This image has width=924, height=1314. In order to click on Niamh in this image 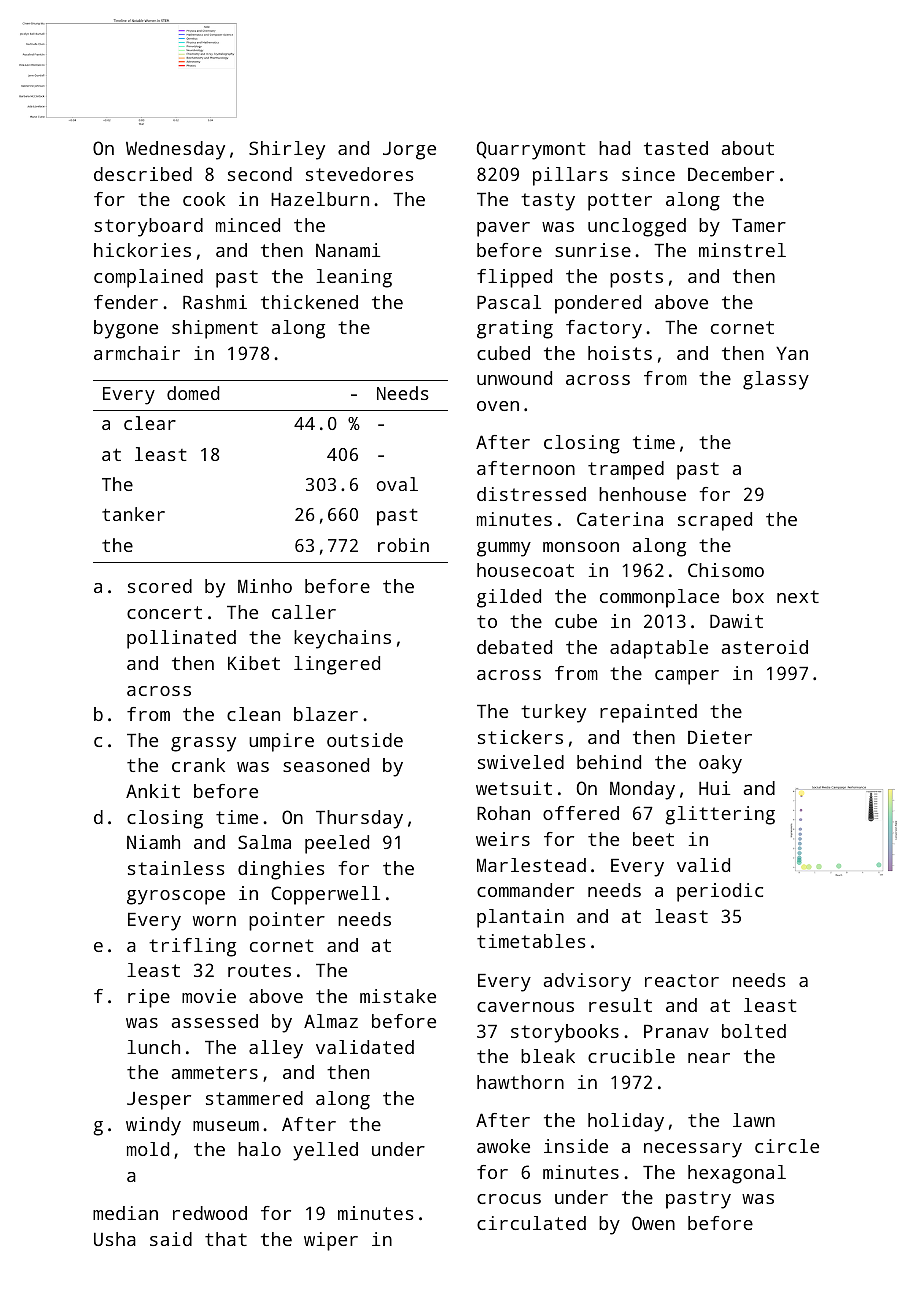, I will do `click(153, 842)`.
